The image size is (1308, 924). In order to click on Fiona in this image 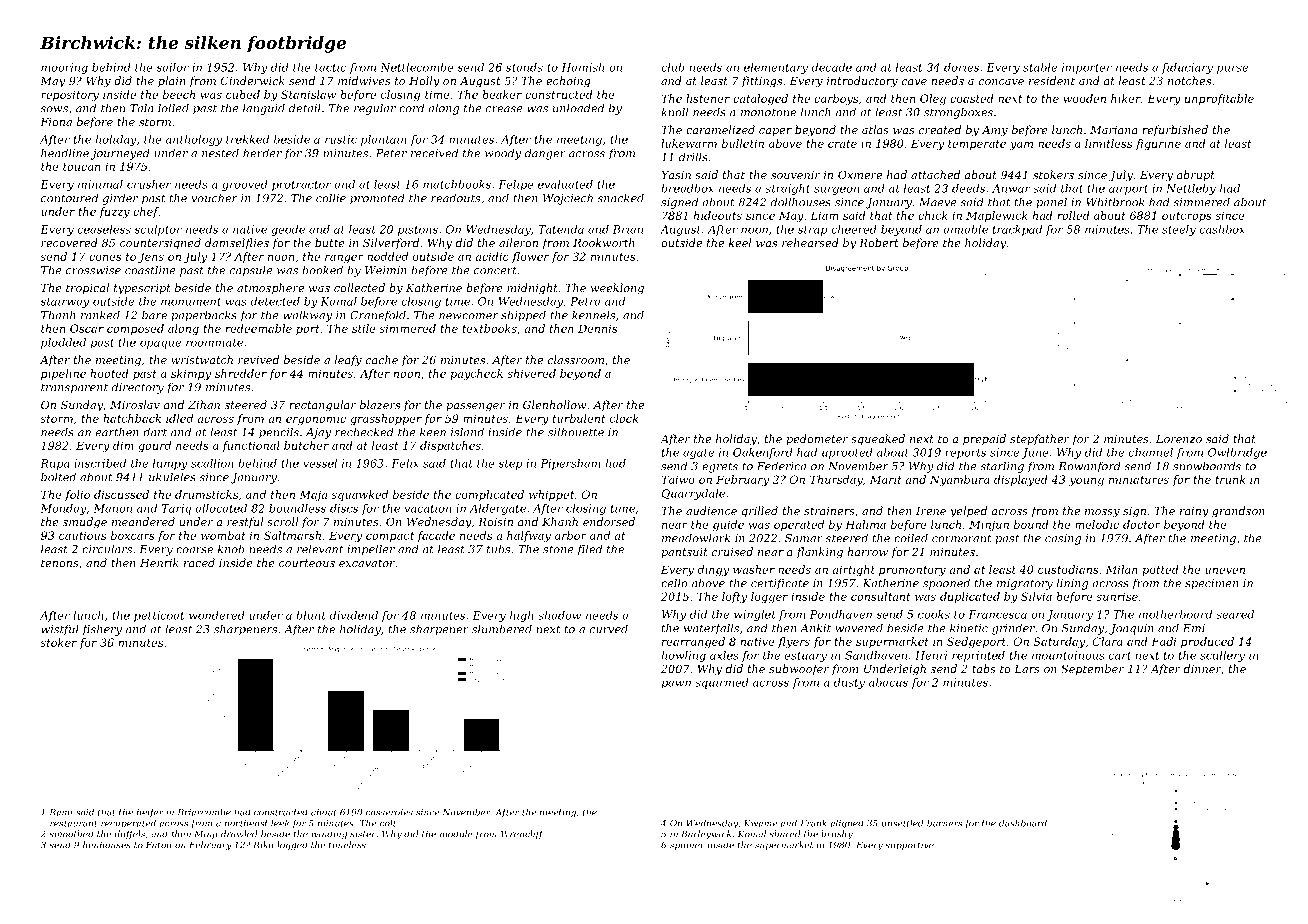, I will do `click(56, 122)`.
